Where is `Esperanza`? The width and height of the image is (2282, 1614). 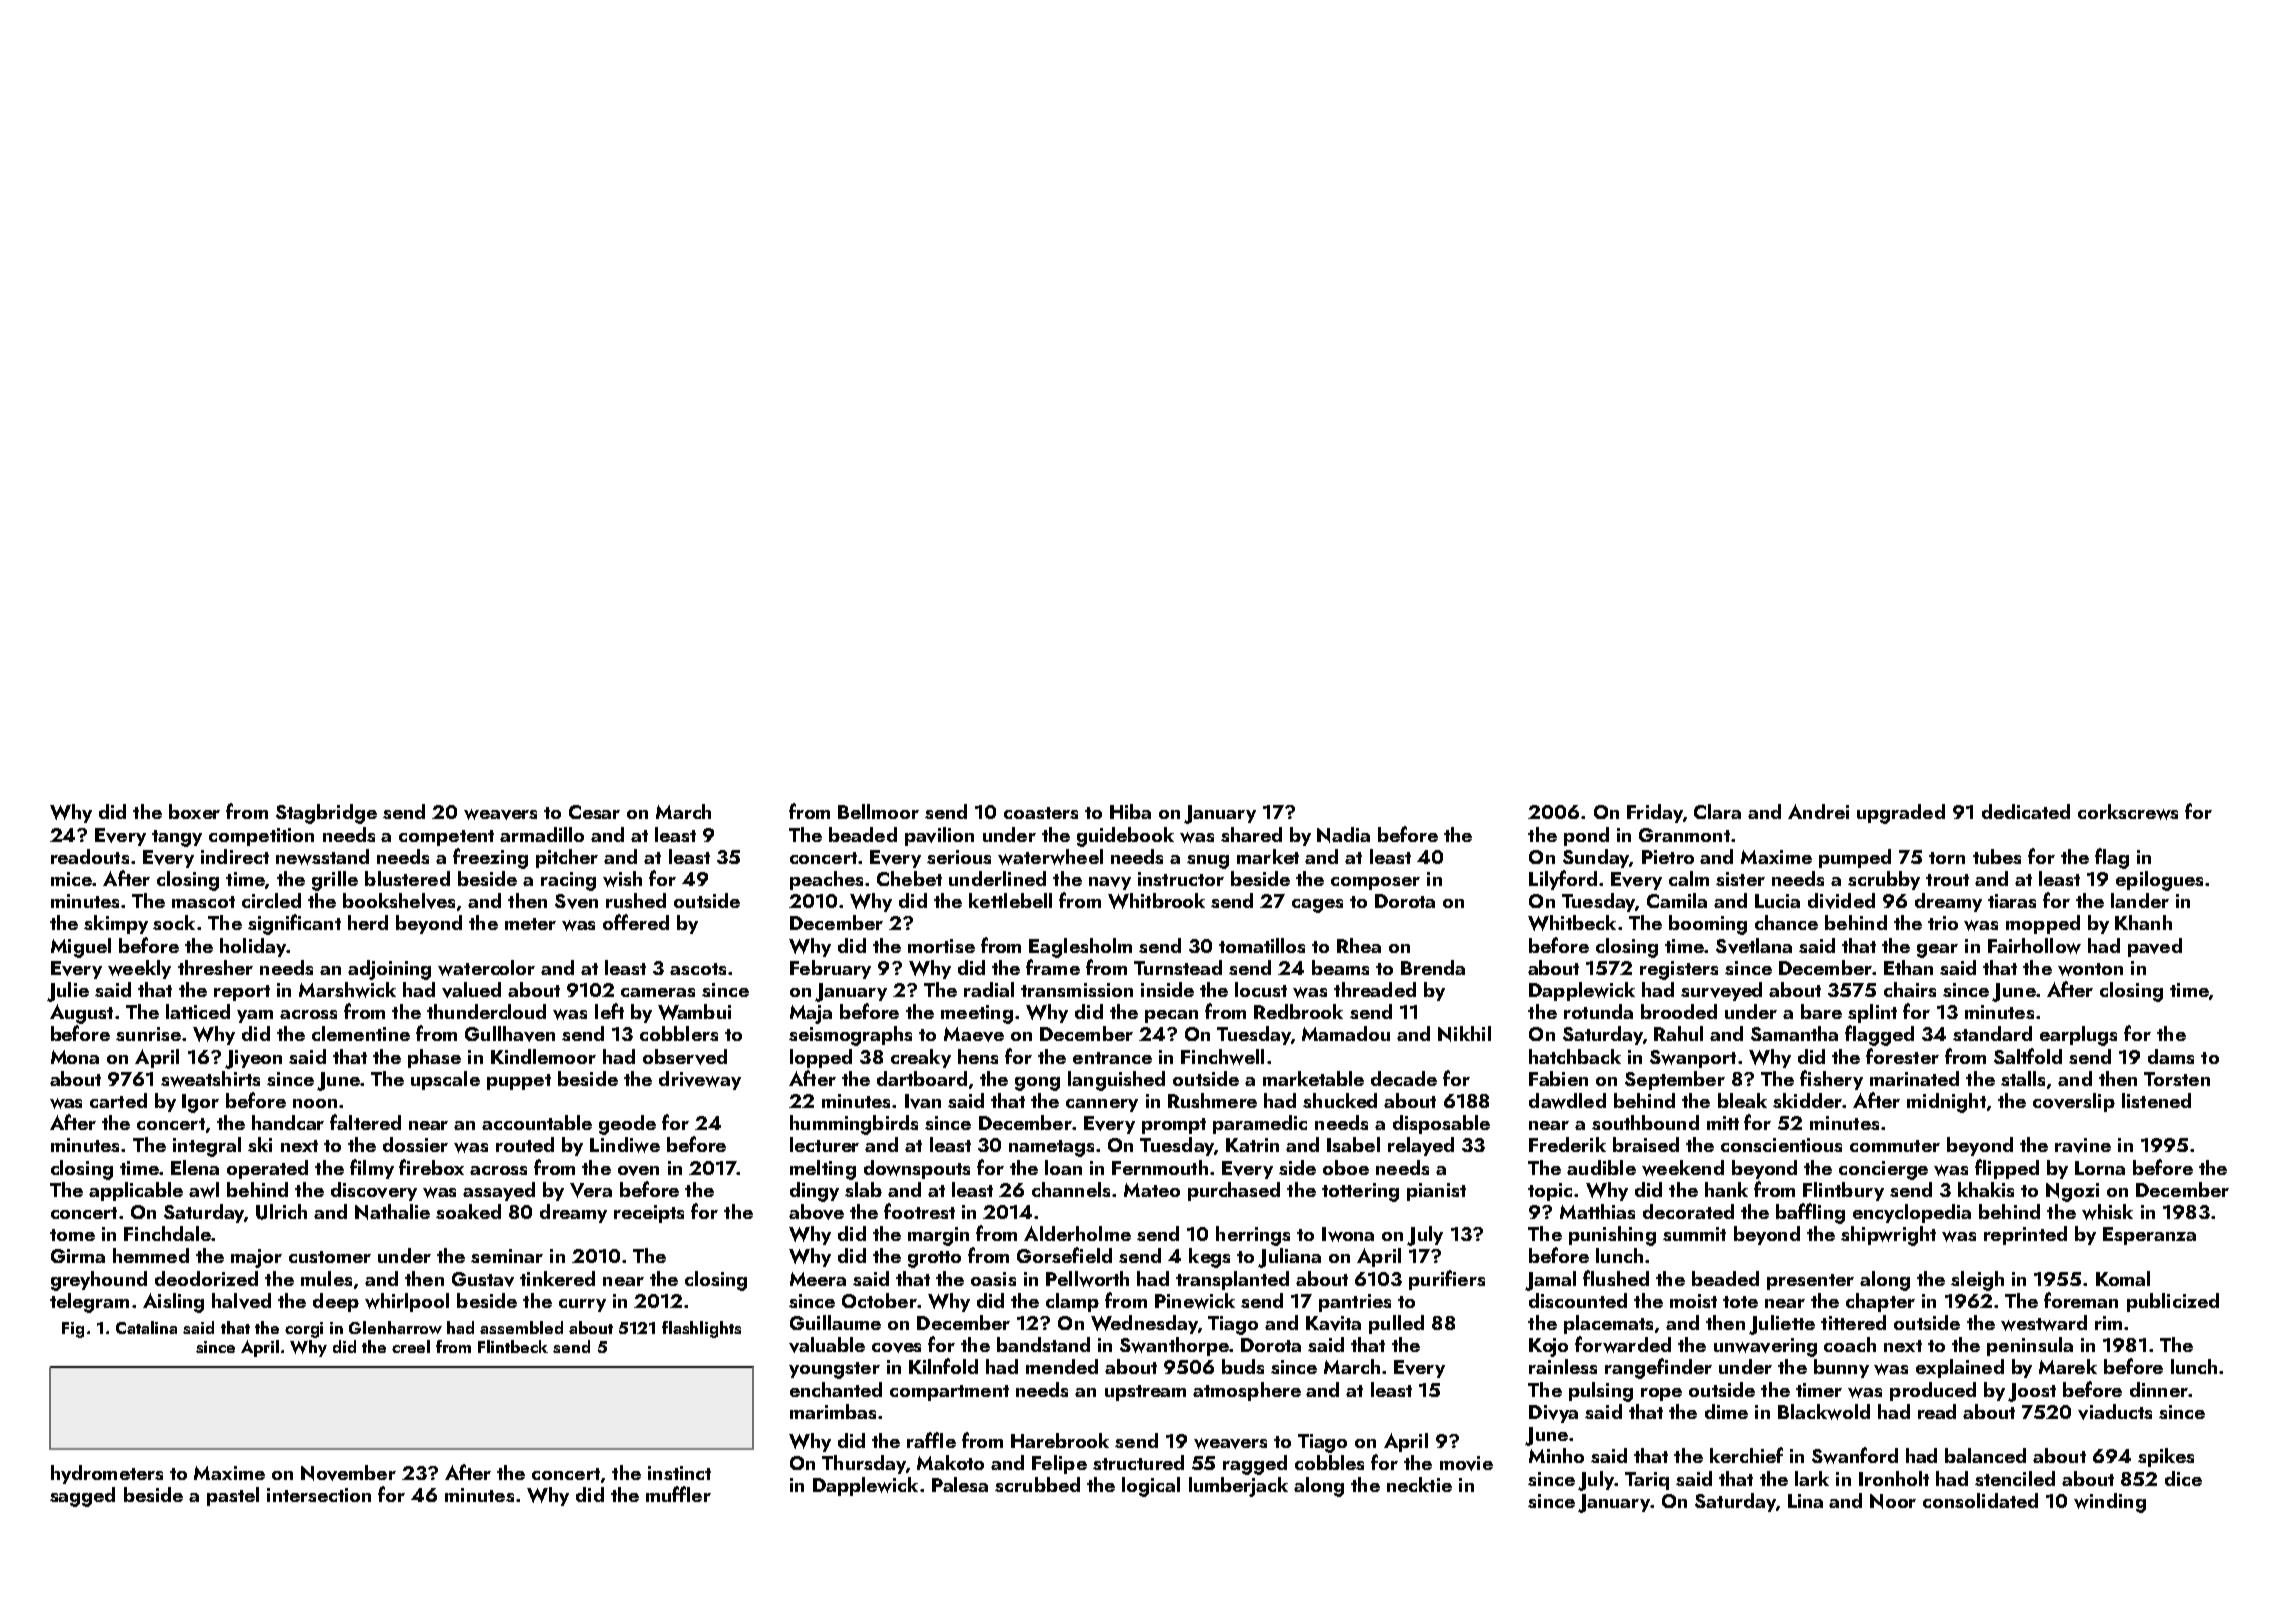
Esperanza is located at coordinates (2149, 1236).
